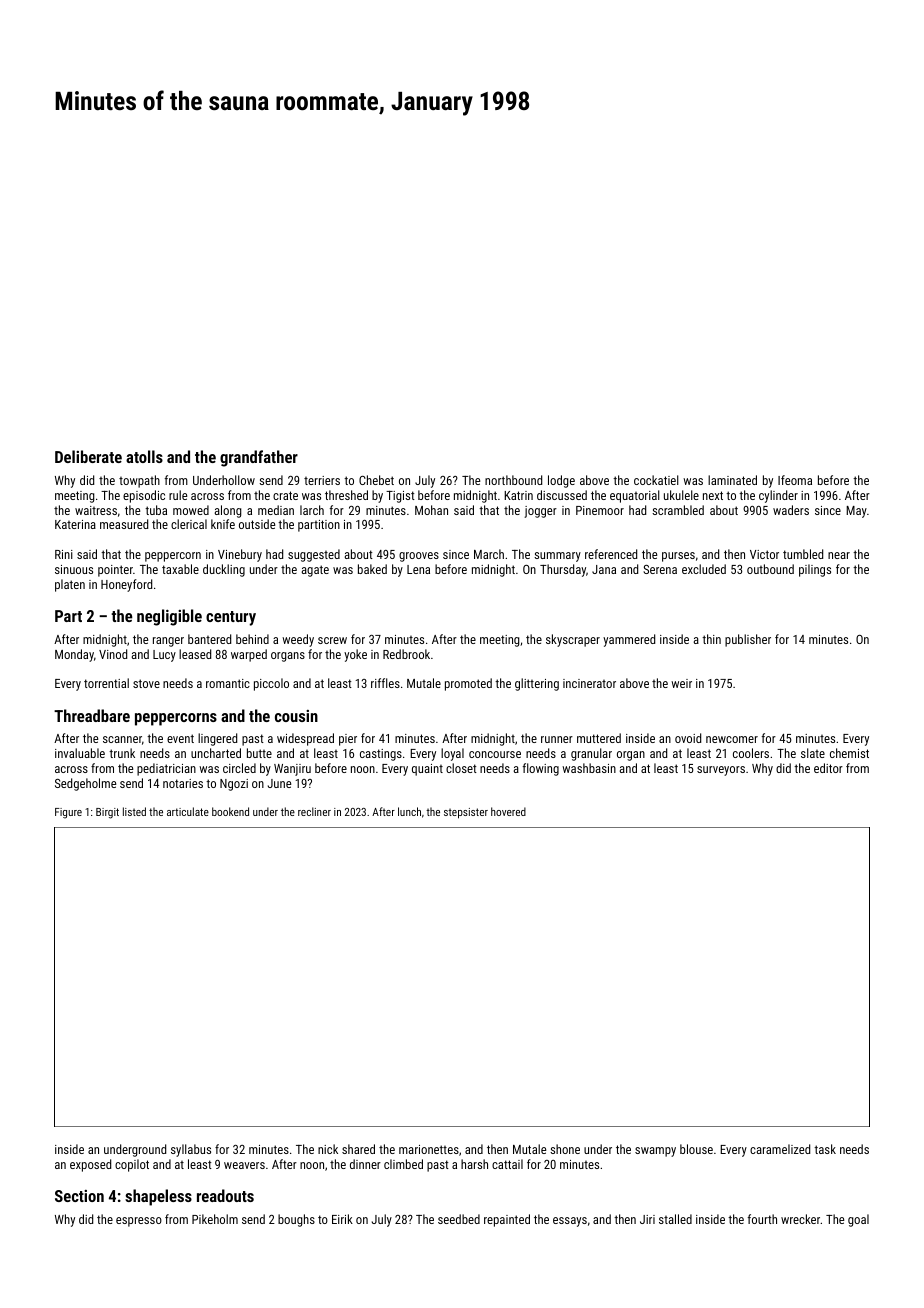 This screenshot has width=924, height=1308. I want to click on atolls, so click(144, 456).
